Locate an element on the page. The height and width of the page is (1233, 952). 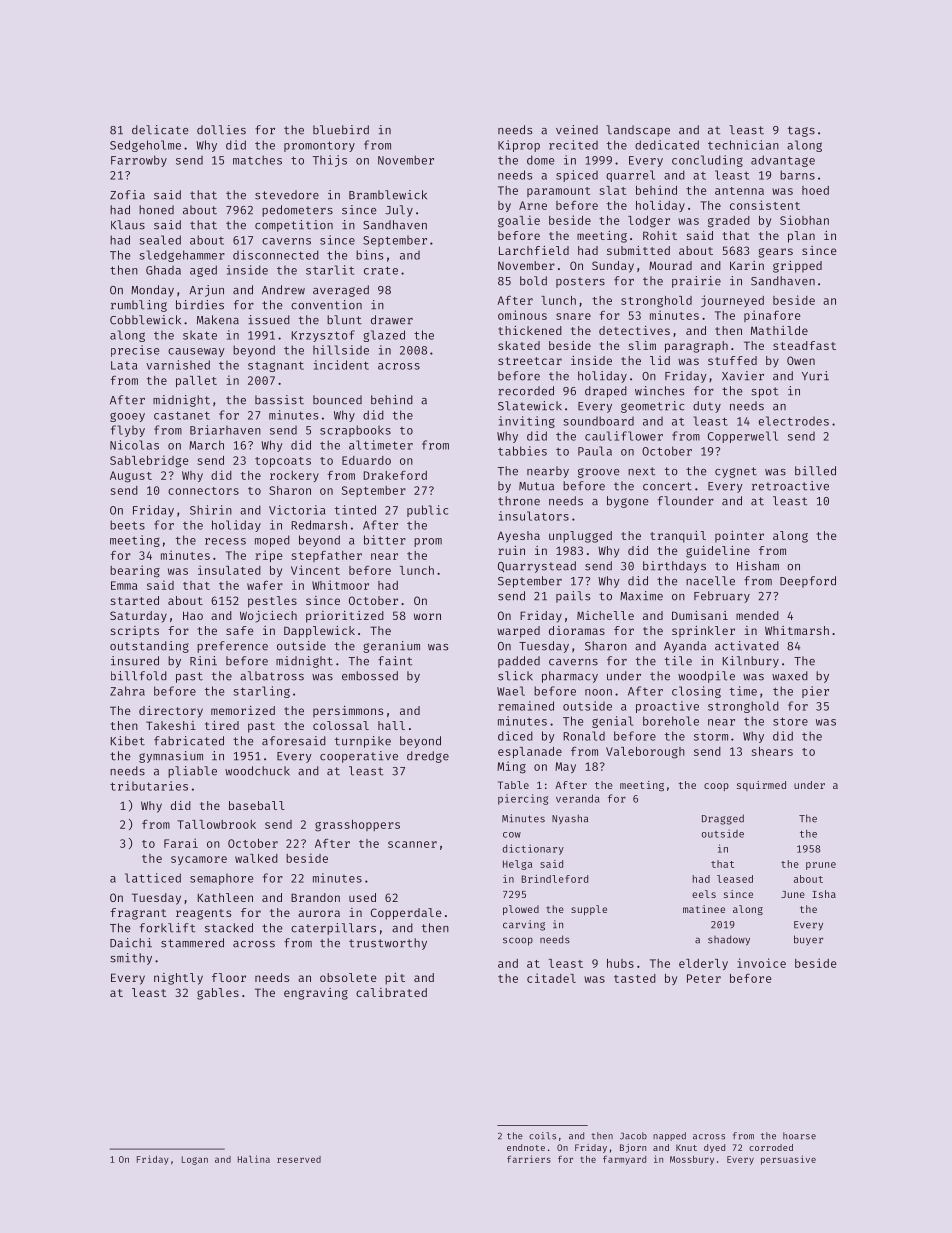
stevedore is located at coordinates (287, 195).
